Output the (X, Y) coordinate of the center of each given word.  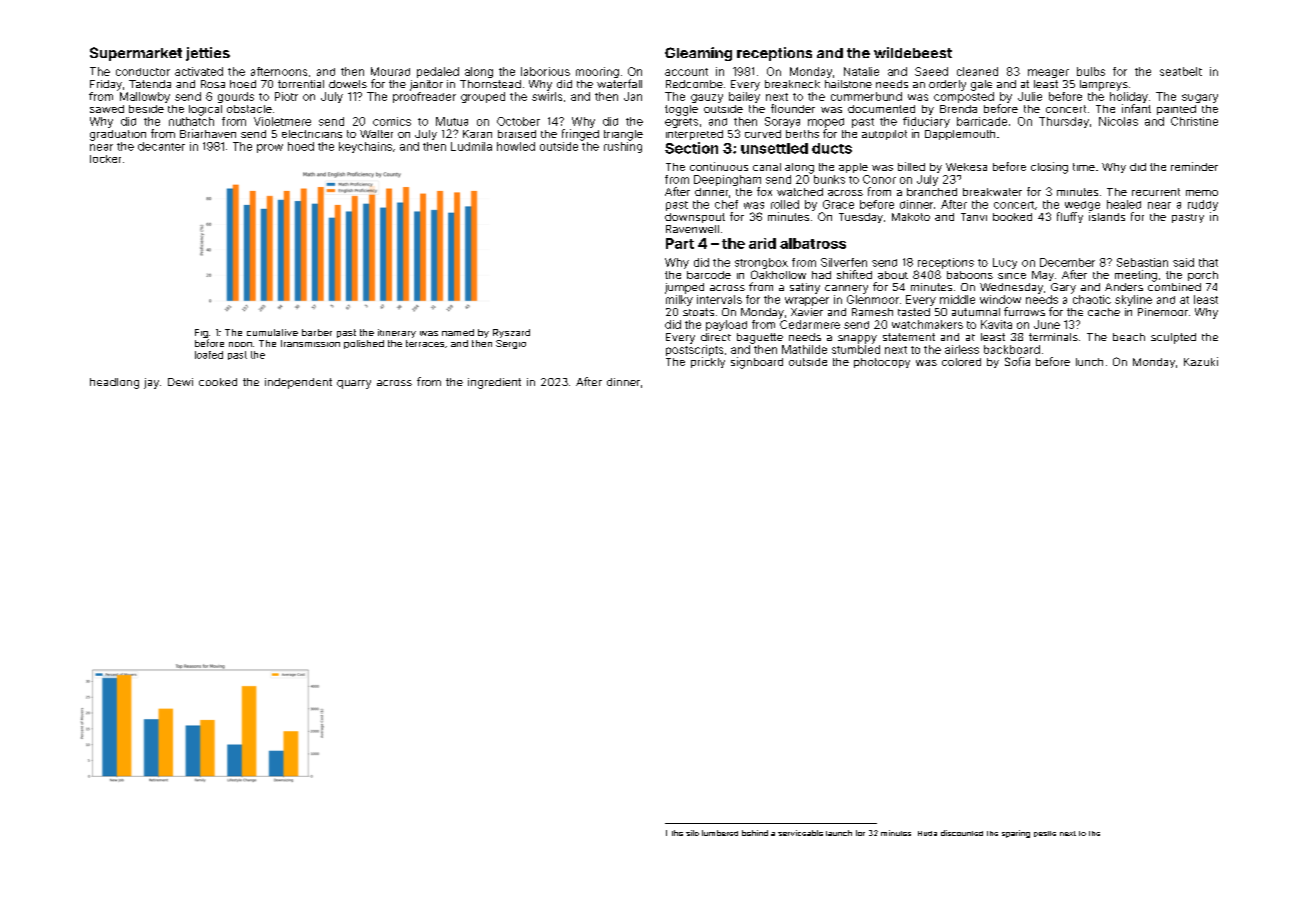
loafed (209, 355)
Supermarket (136, 54)
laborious (545, 71)
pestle (1045, 834)
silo (692, 833)
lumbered (720, 833)
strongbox (761, 263)
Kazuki (1201, 361)
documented (881, 109)
